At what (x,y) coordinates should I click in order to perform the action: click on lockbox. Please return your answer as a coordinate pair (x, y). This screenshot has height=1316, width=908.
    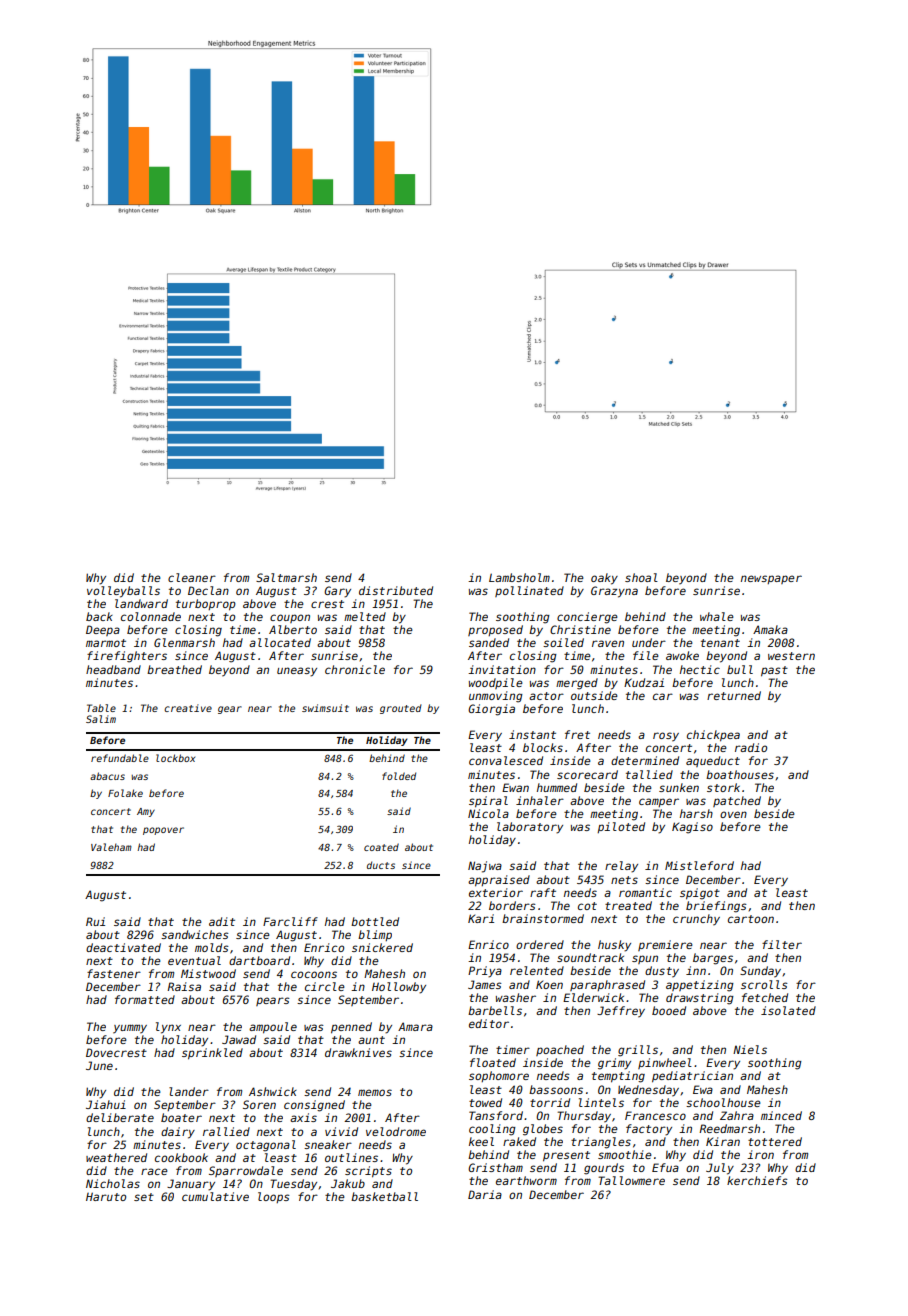
    Looking at the image, I should click on (175, 758).
